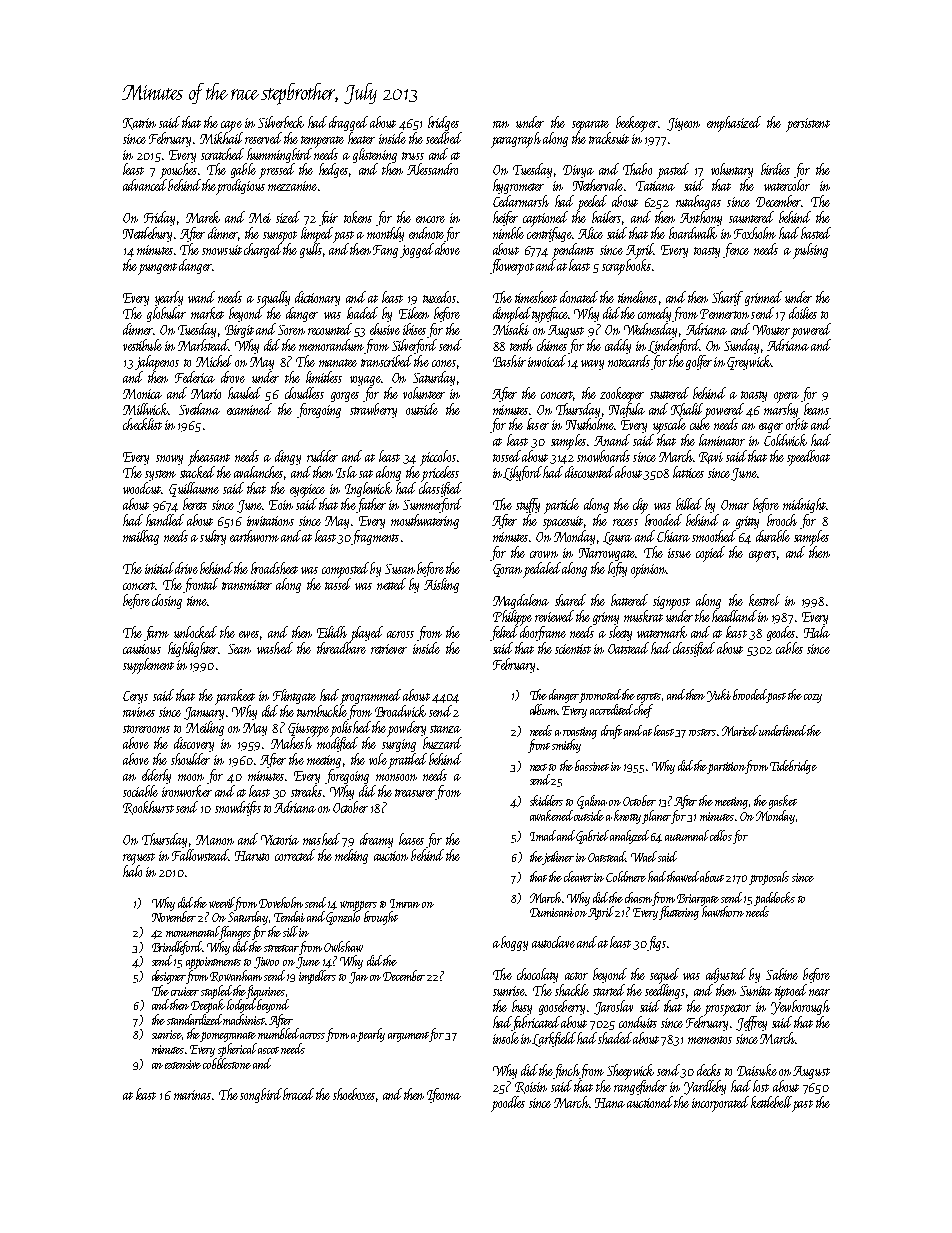  What do you see at coordinates (637, 124) in the screenshot?
I see `beekeeper` at bounding box center [637, 124].
